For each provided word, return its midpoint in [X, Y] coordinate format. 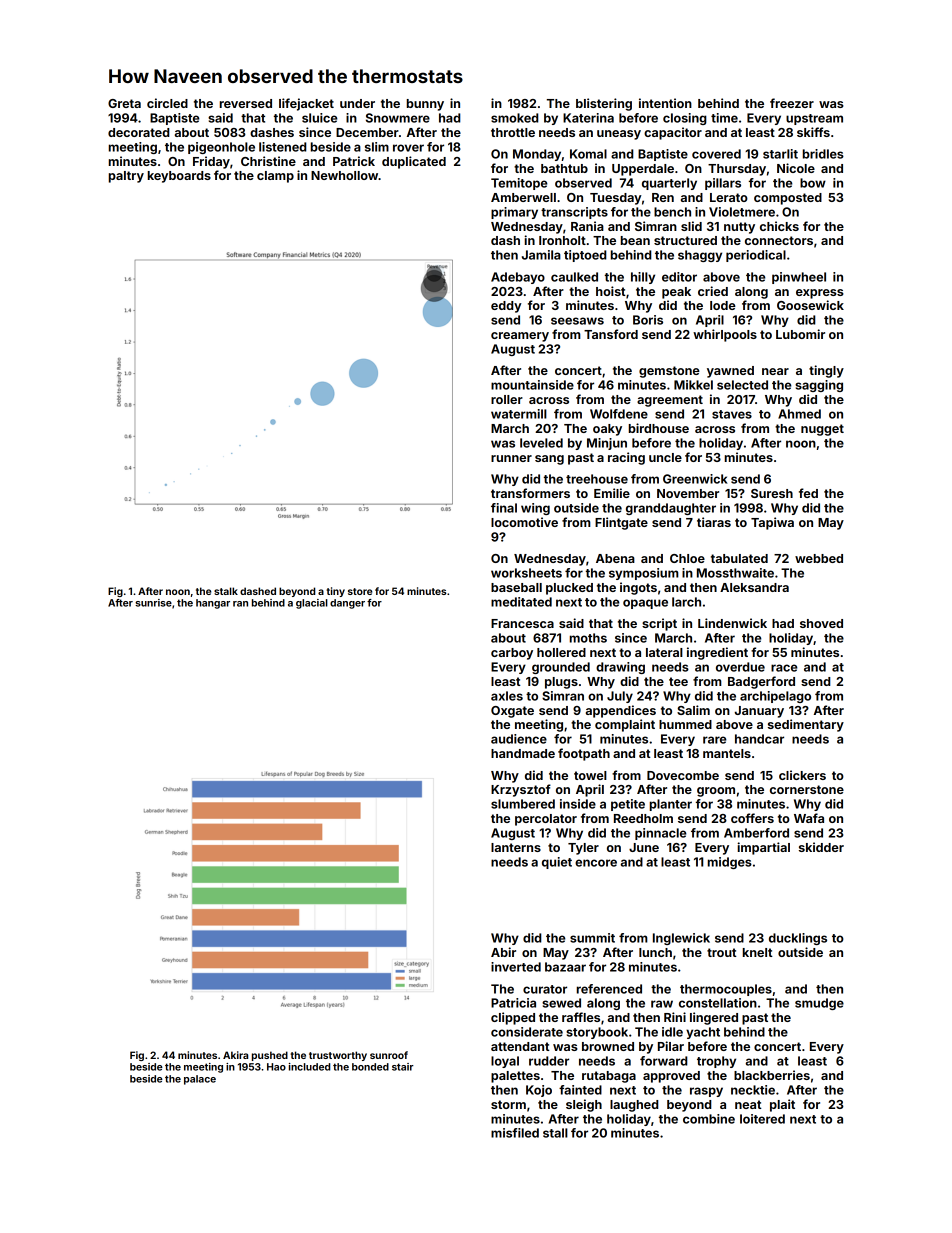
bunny [425, 105]
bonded [370, 1067]
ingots [638, 588]
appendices [621, 711]
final [504, 508]
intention [665, 103]
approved [671, 1077]
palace [200, 1080]
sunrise [153, 603]
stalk [226, 591]
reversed [246, 103]
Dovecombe [683, 775]
